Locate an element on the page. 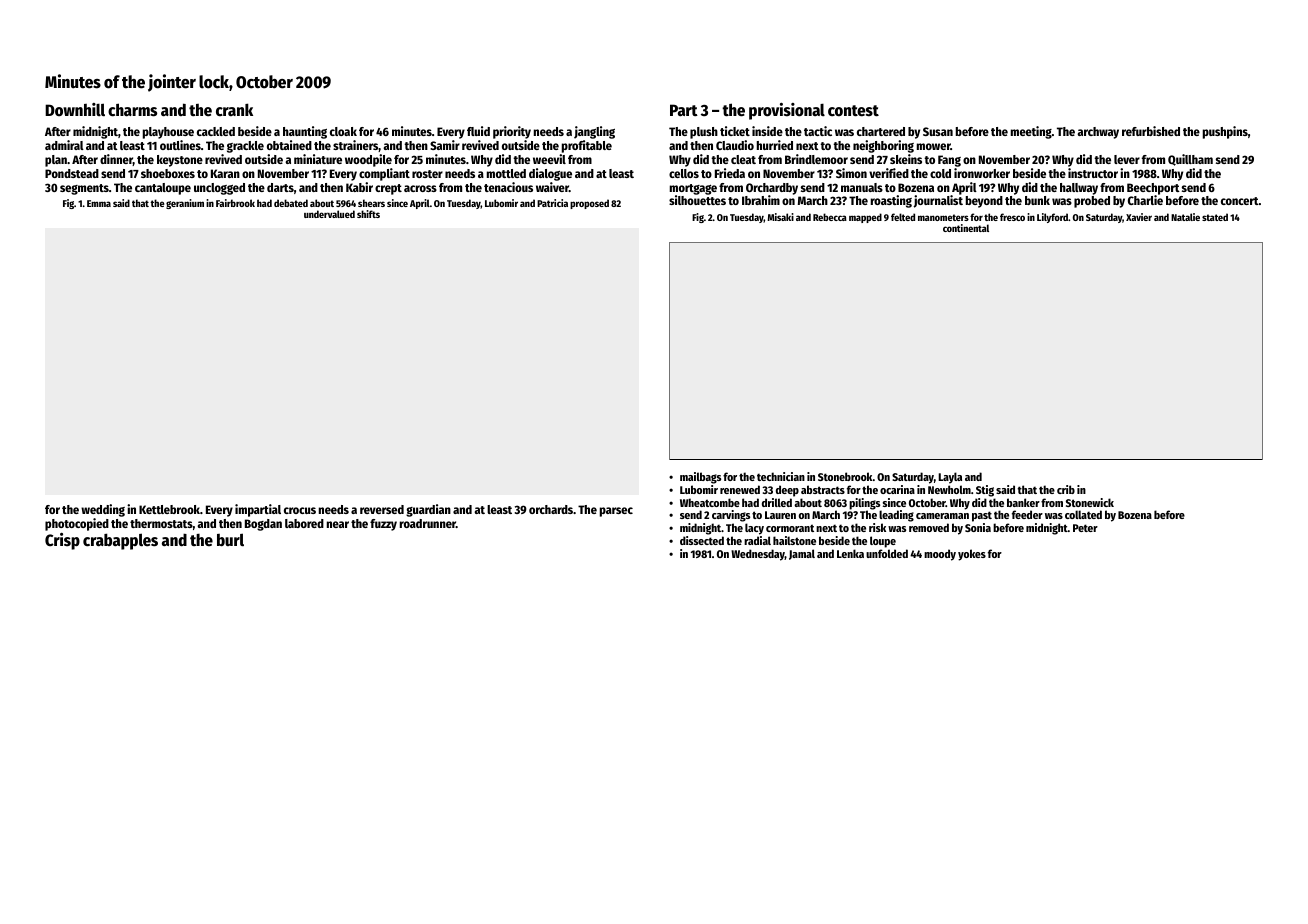 The image size is (1308, 924). contest is located at coordinates (853, 111).
